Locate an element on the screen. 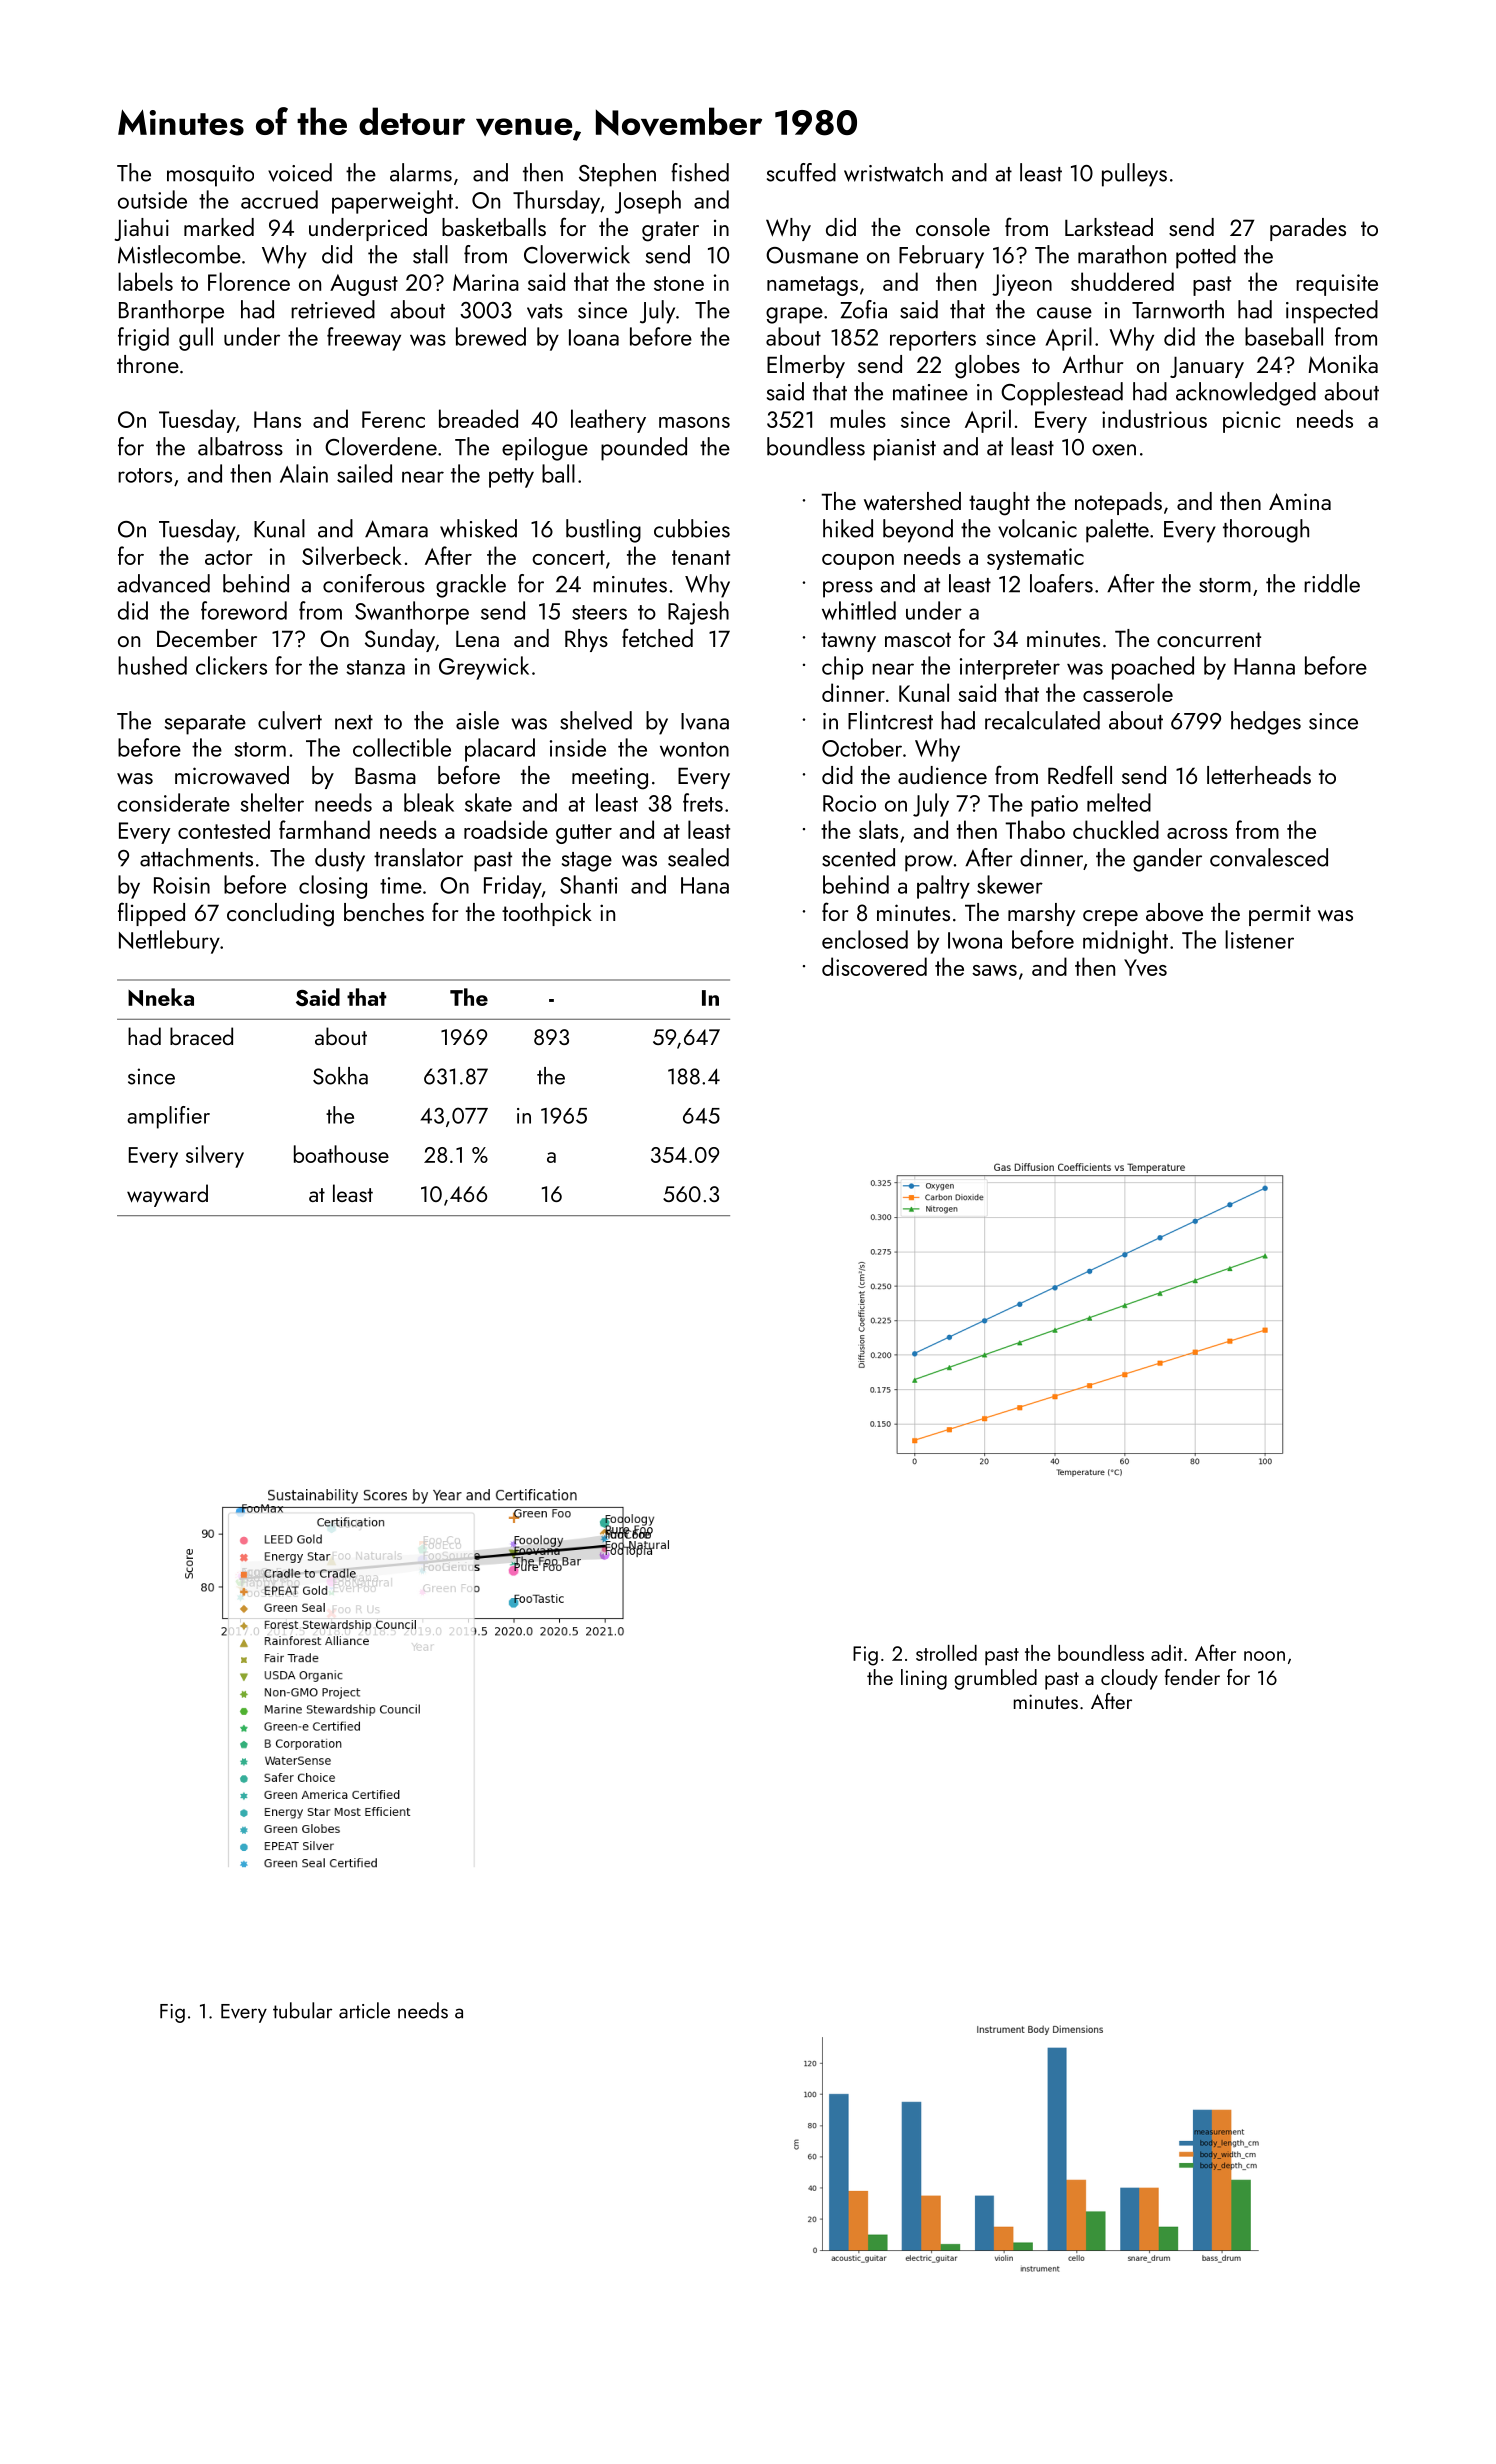 The image size is (1496, 2464). volcanic is located at coordinates (1037, 528).
